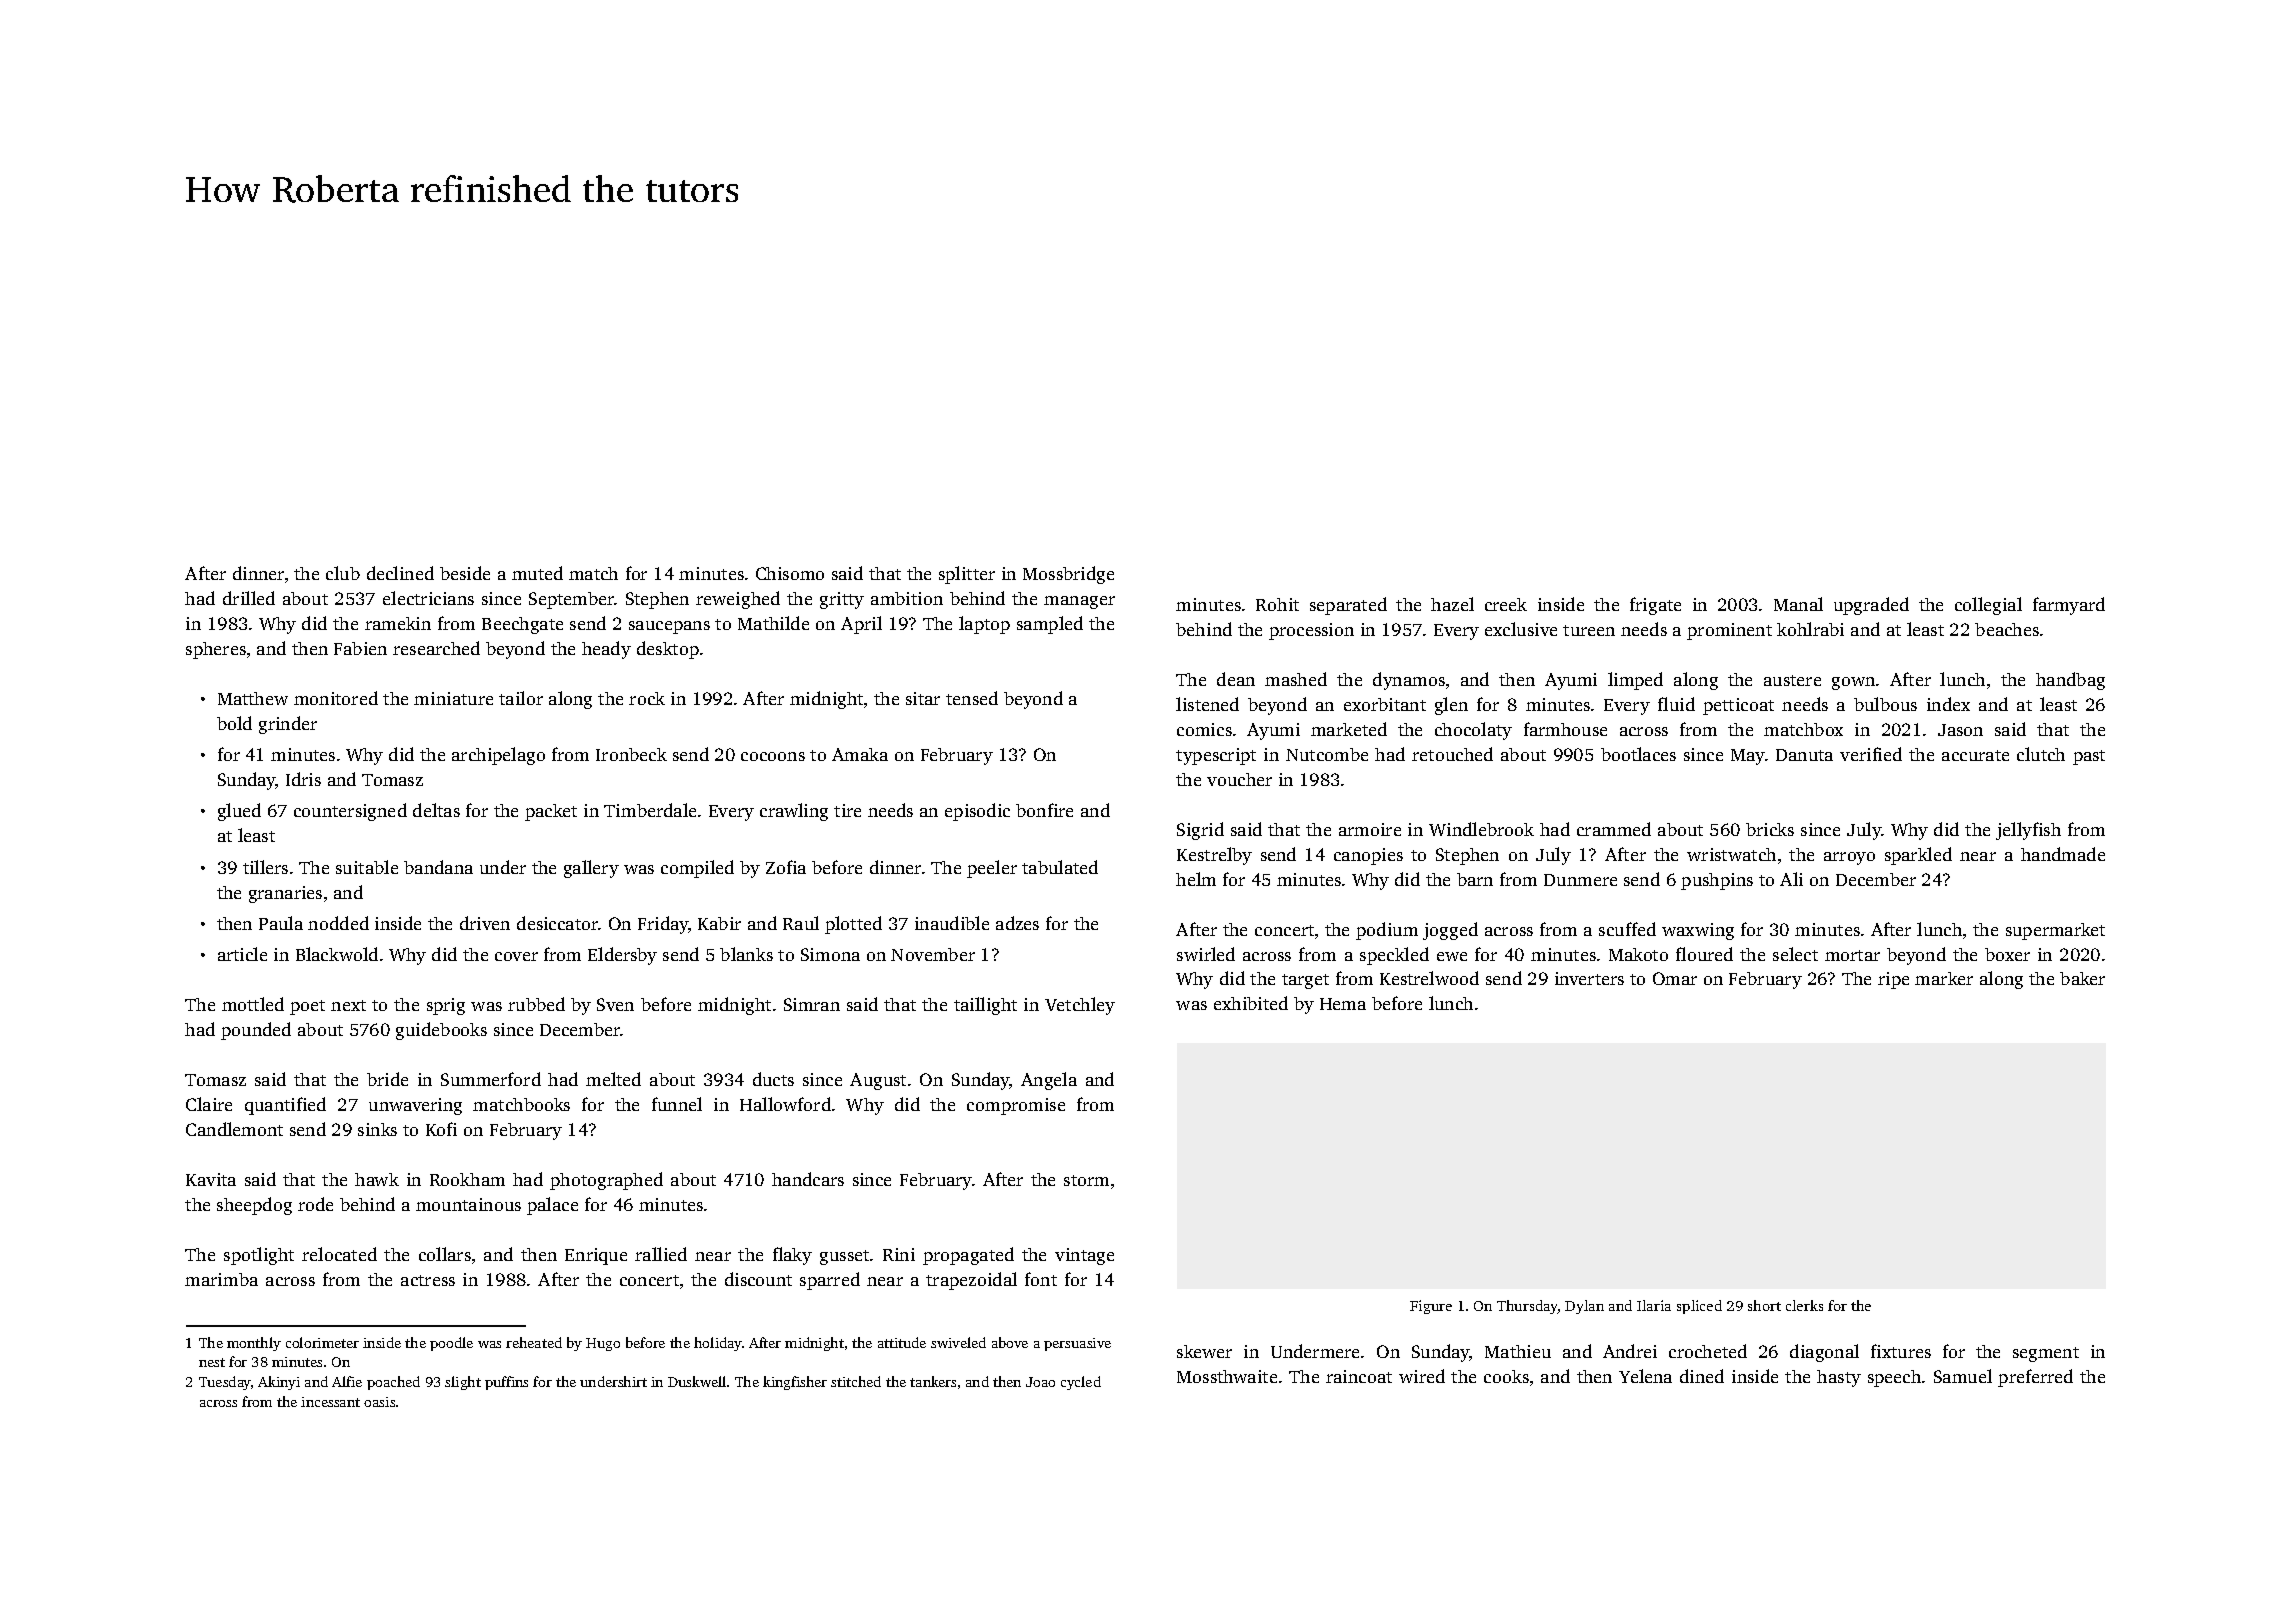 The width and height of the document is (2292, 1620). Describe the element at coordinates (1918, 856) in the document. I see `sparkled` at that location.
